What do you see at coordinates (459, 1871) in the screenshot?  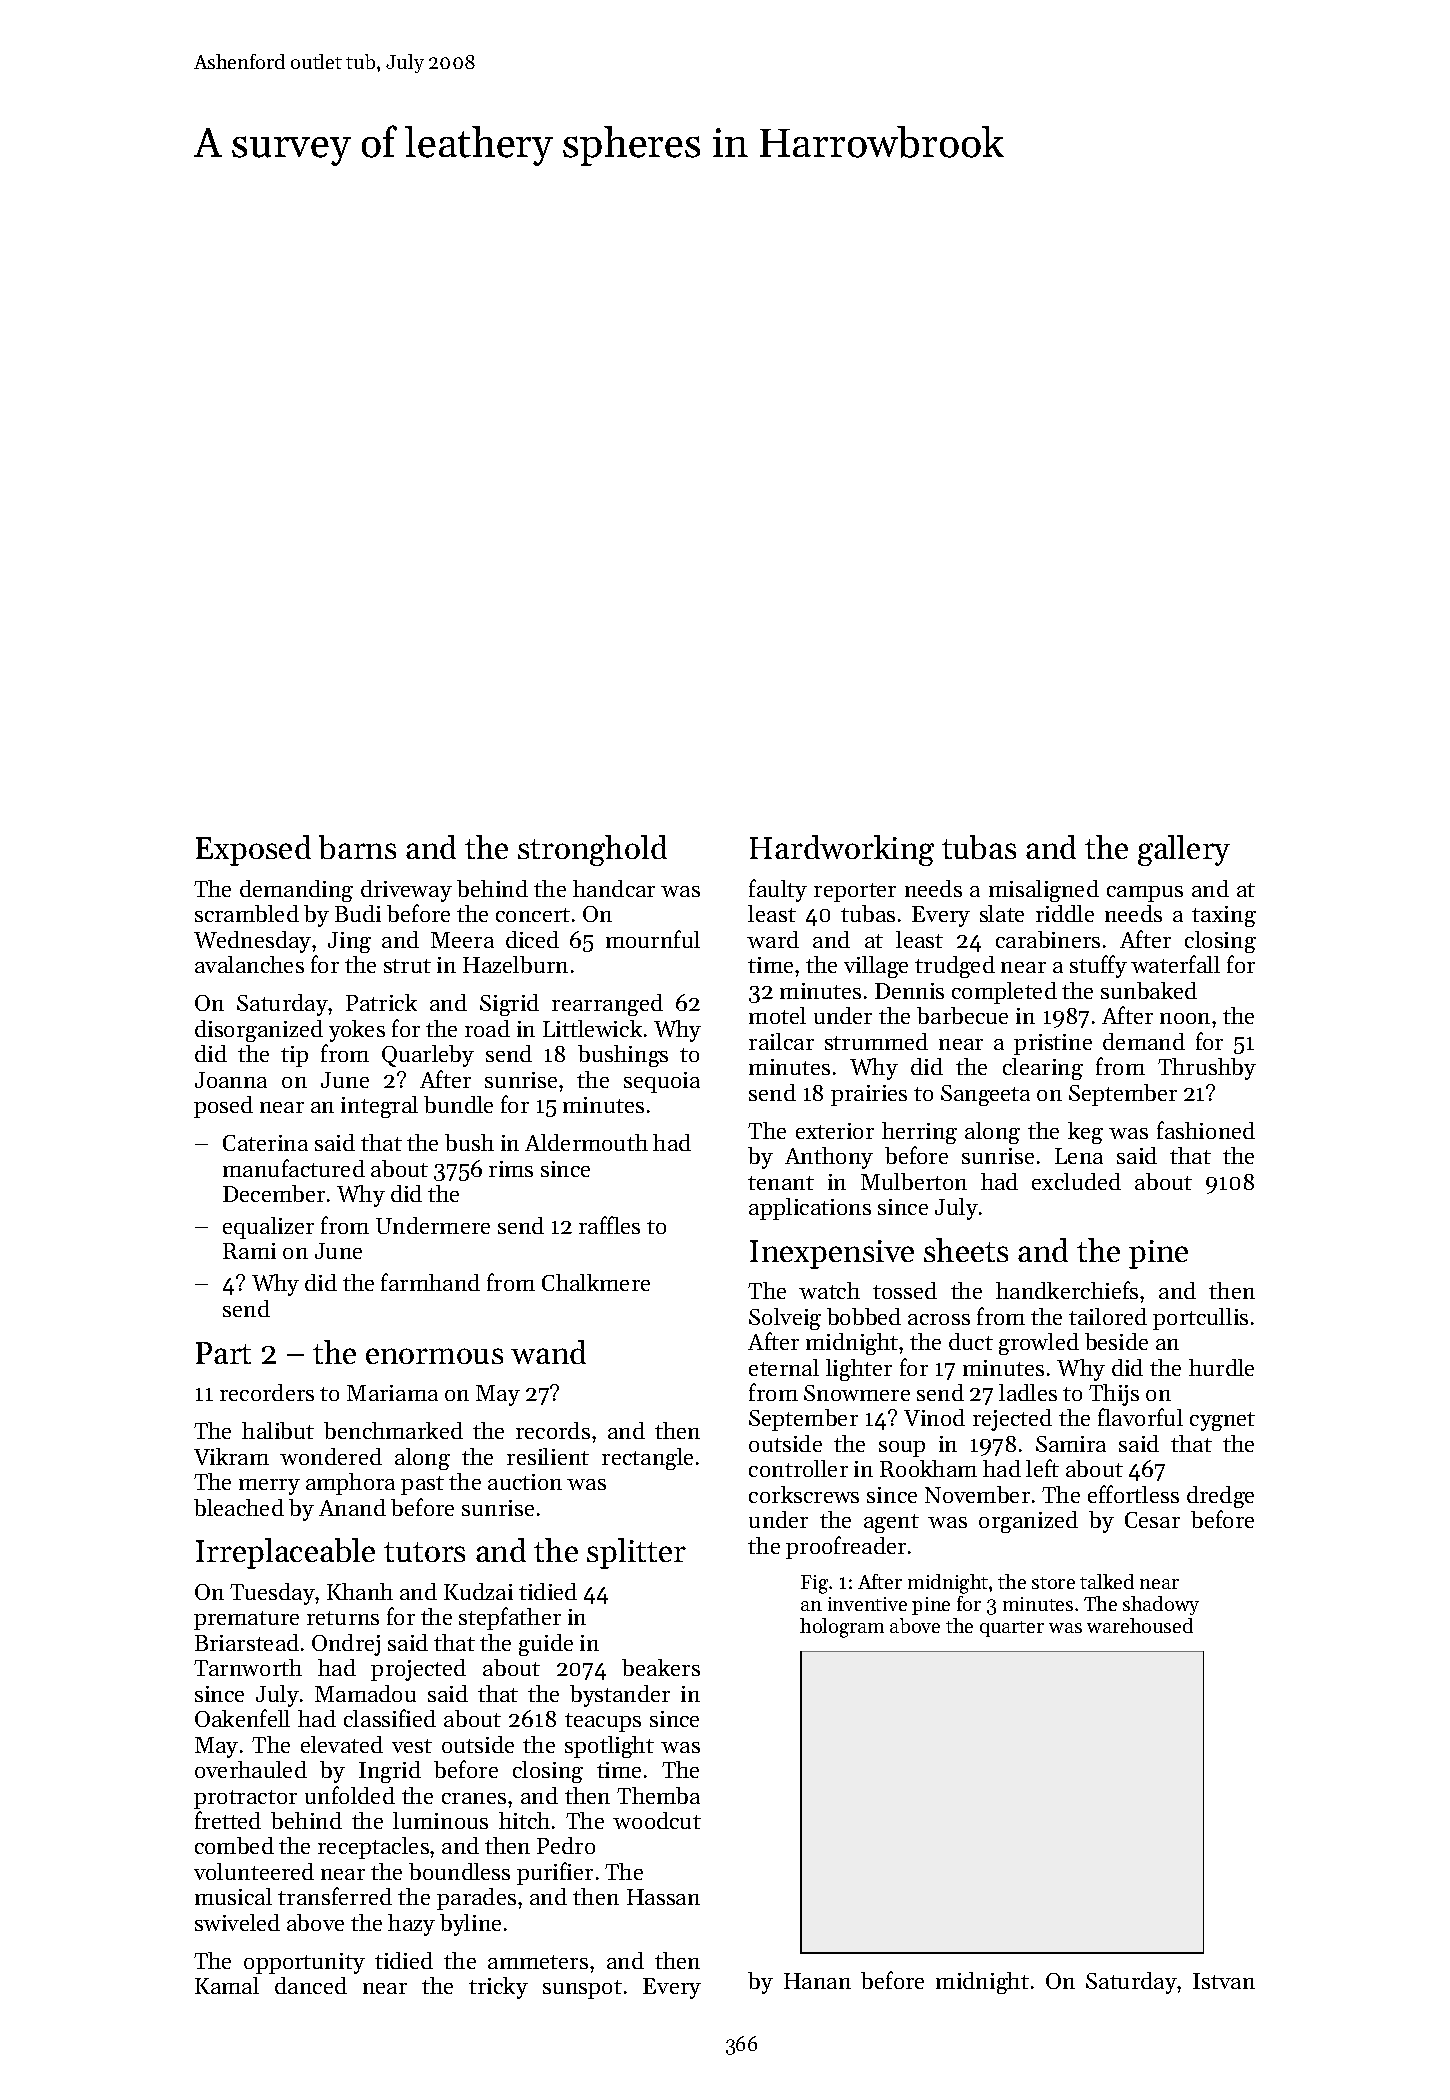 I see `boundless` at bounding box center [459, 1871].
